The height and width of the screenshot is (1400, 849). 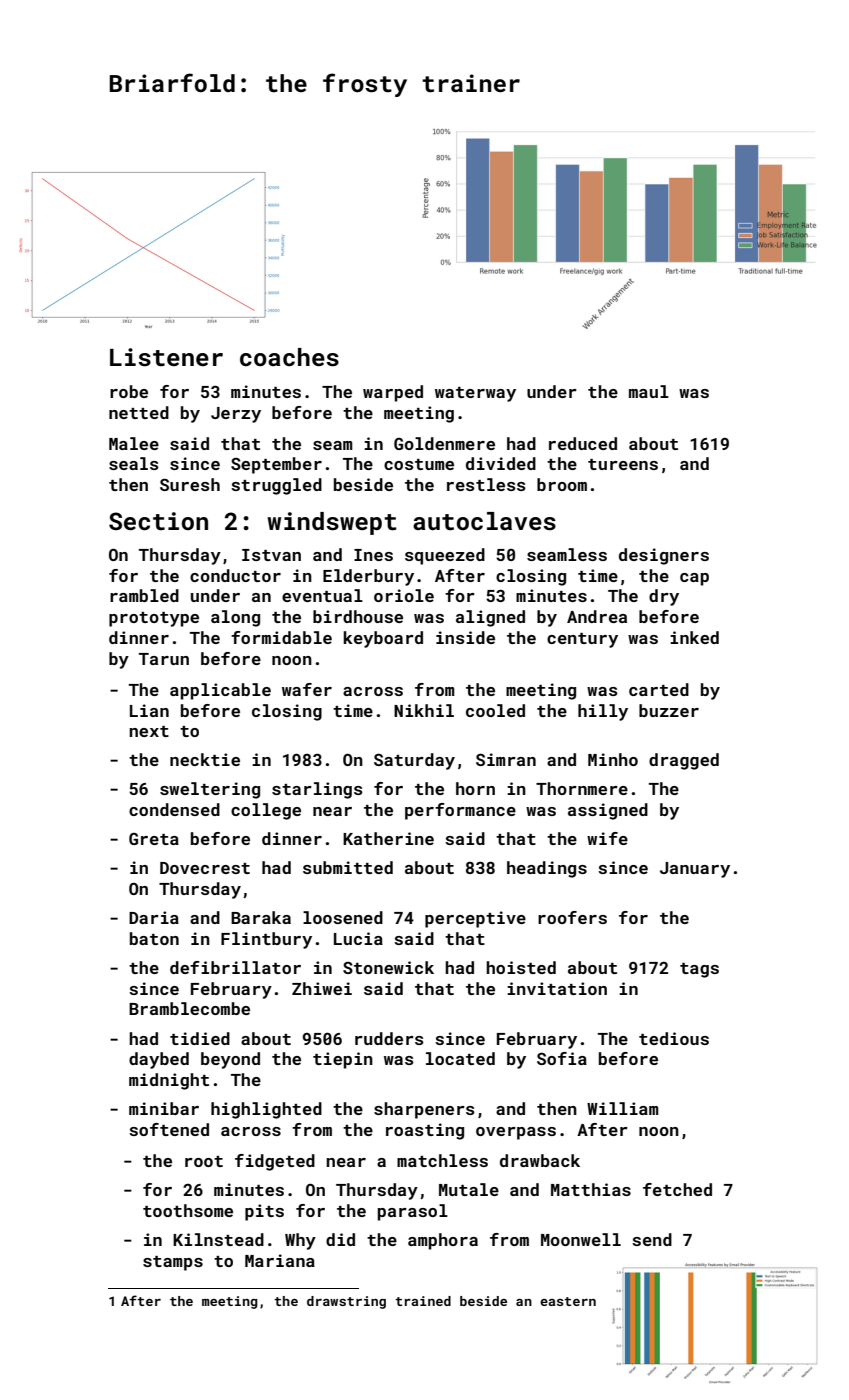 I want to click on beyond, so click(x=230, y=1060).
